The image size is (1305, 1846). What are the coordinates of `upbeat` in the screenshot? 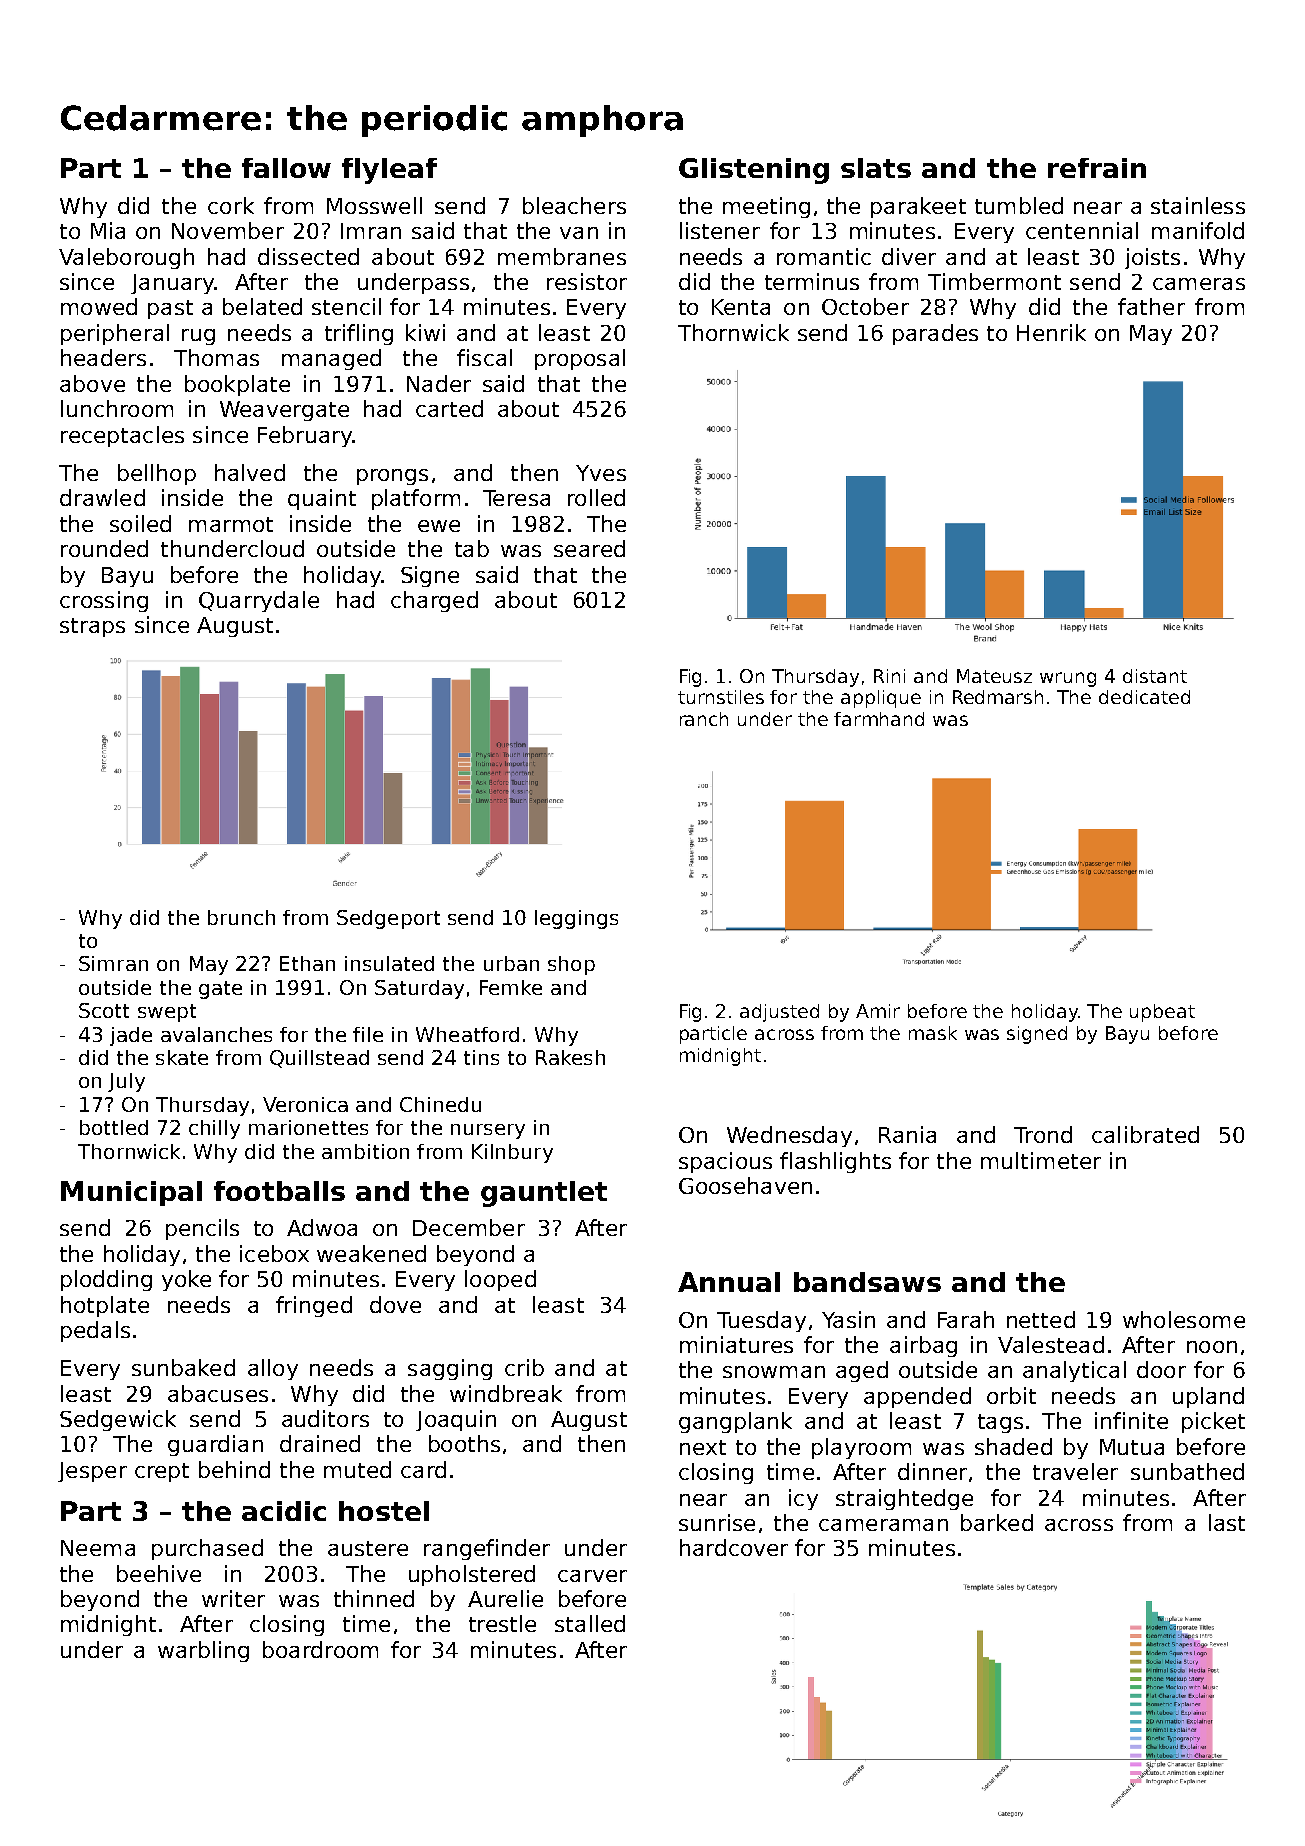 It's located at (1162, 1013).
